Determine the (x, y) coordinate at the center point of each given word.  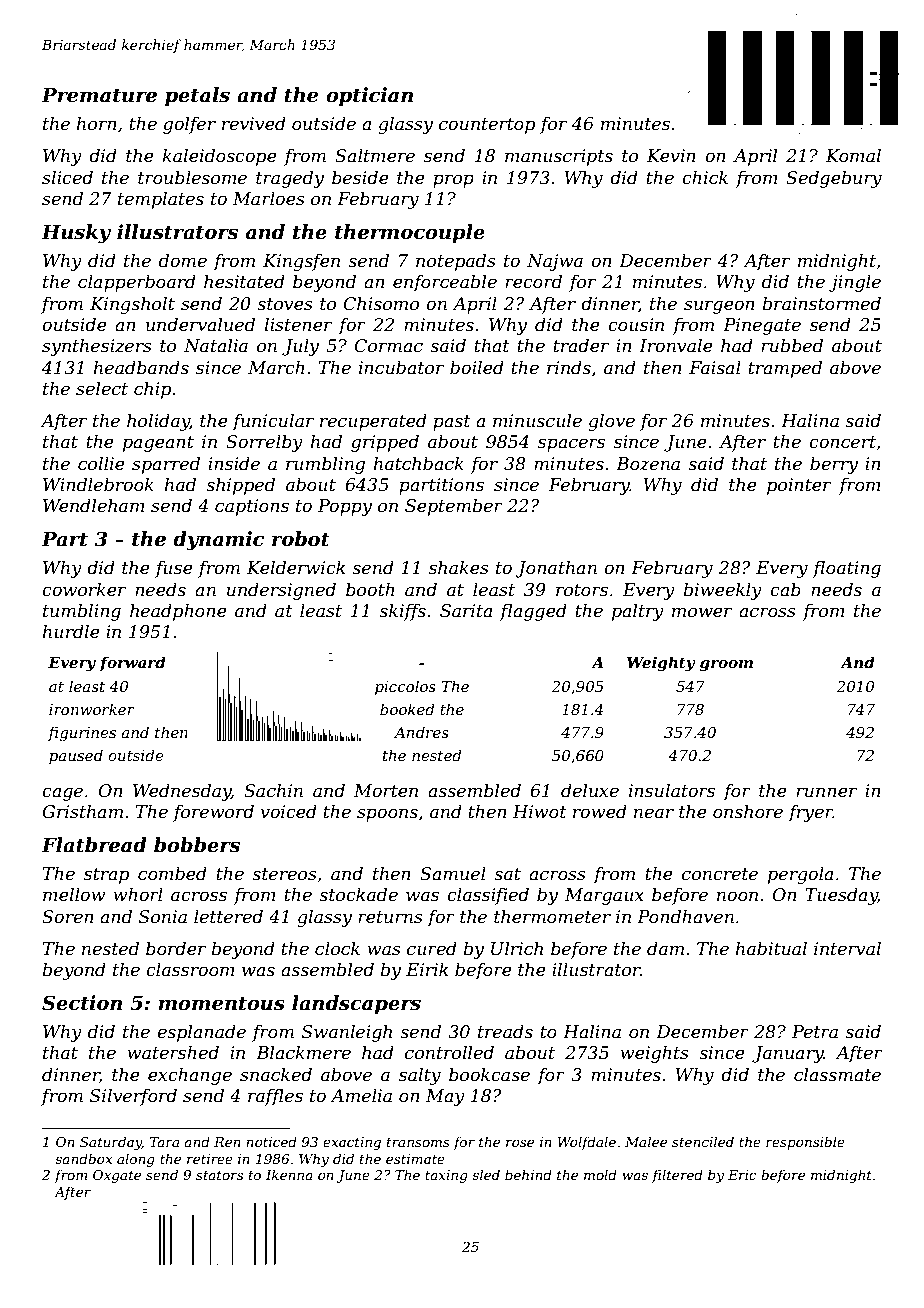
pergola (800, 875)
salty (420, 1076)
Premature (99, 95)
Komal (853, 155)
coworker (84, 589)
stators (219, 1175)
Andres (421, 732)
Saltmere (375, 155)
